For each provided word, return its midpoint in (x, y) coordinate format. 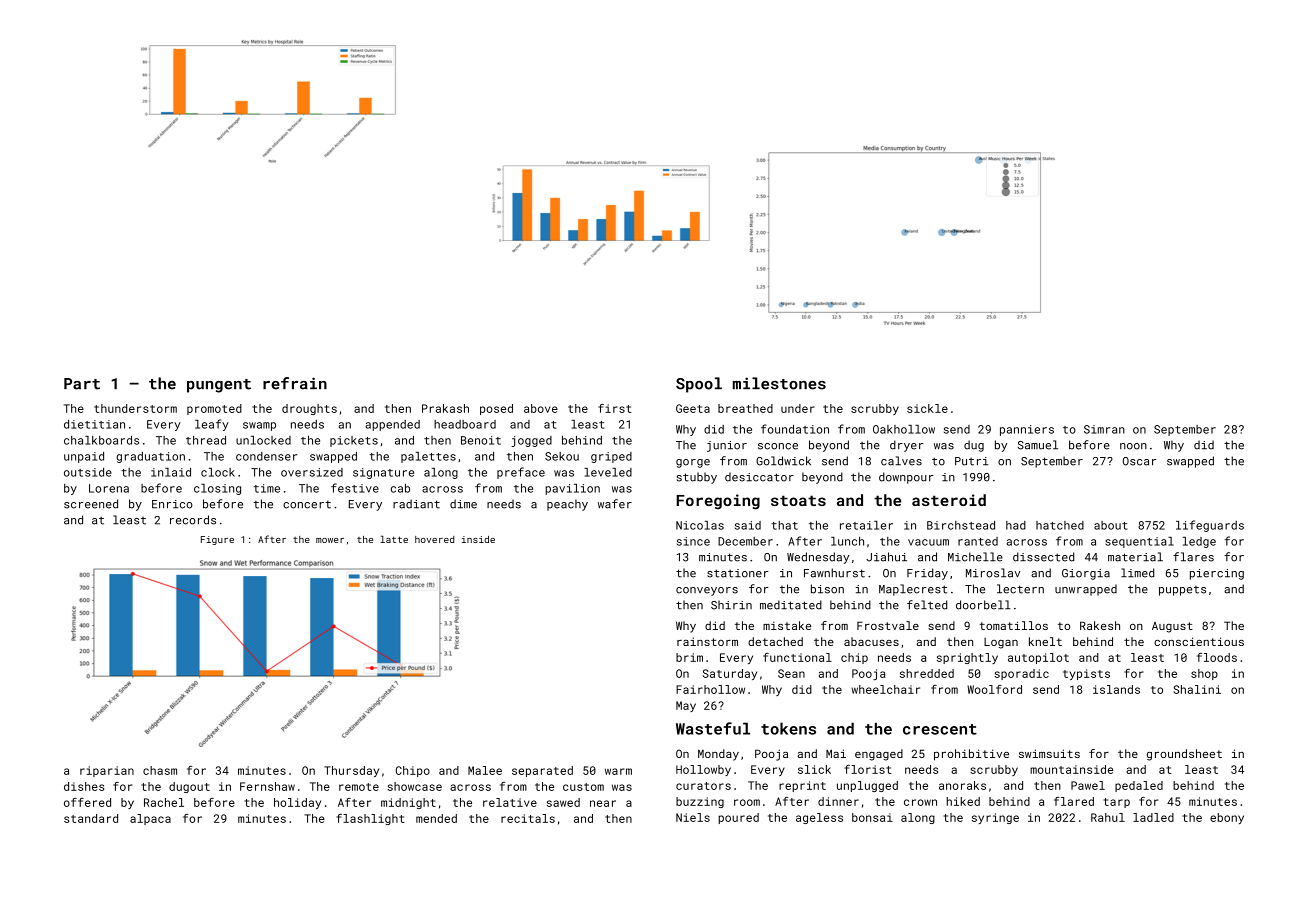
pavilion (572, 489)
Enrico (172, 504)
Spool (699, 385)
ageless (819, 818)
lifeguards (1210, 526)
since (693, 541)
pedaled (1139, 786)
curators (703, 786)
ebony (1227, 818)
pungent (219, 386)
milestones (779, 383)
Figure (217, 540)
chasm (160, 770)
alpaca (150, 819)
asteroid (949, 500)
